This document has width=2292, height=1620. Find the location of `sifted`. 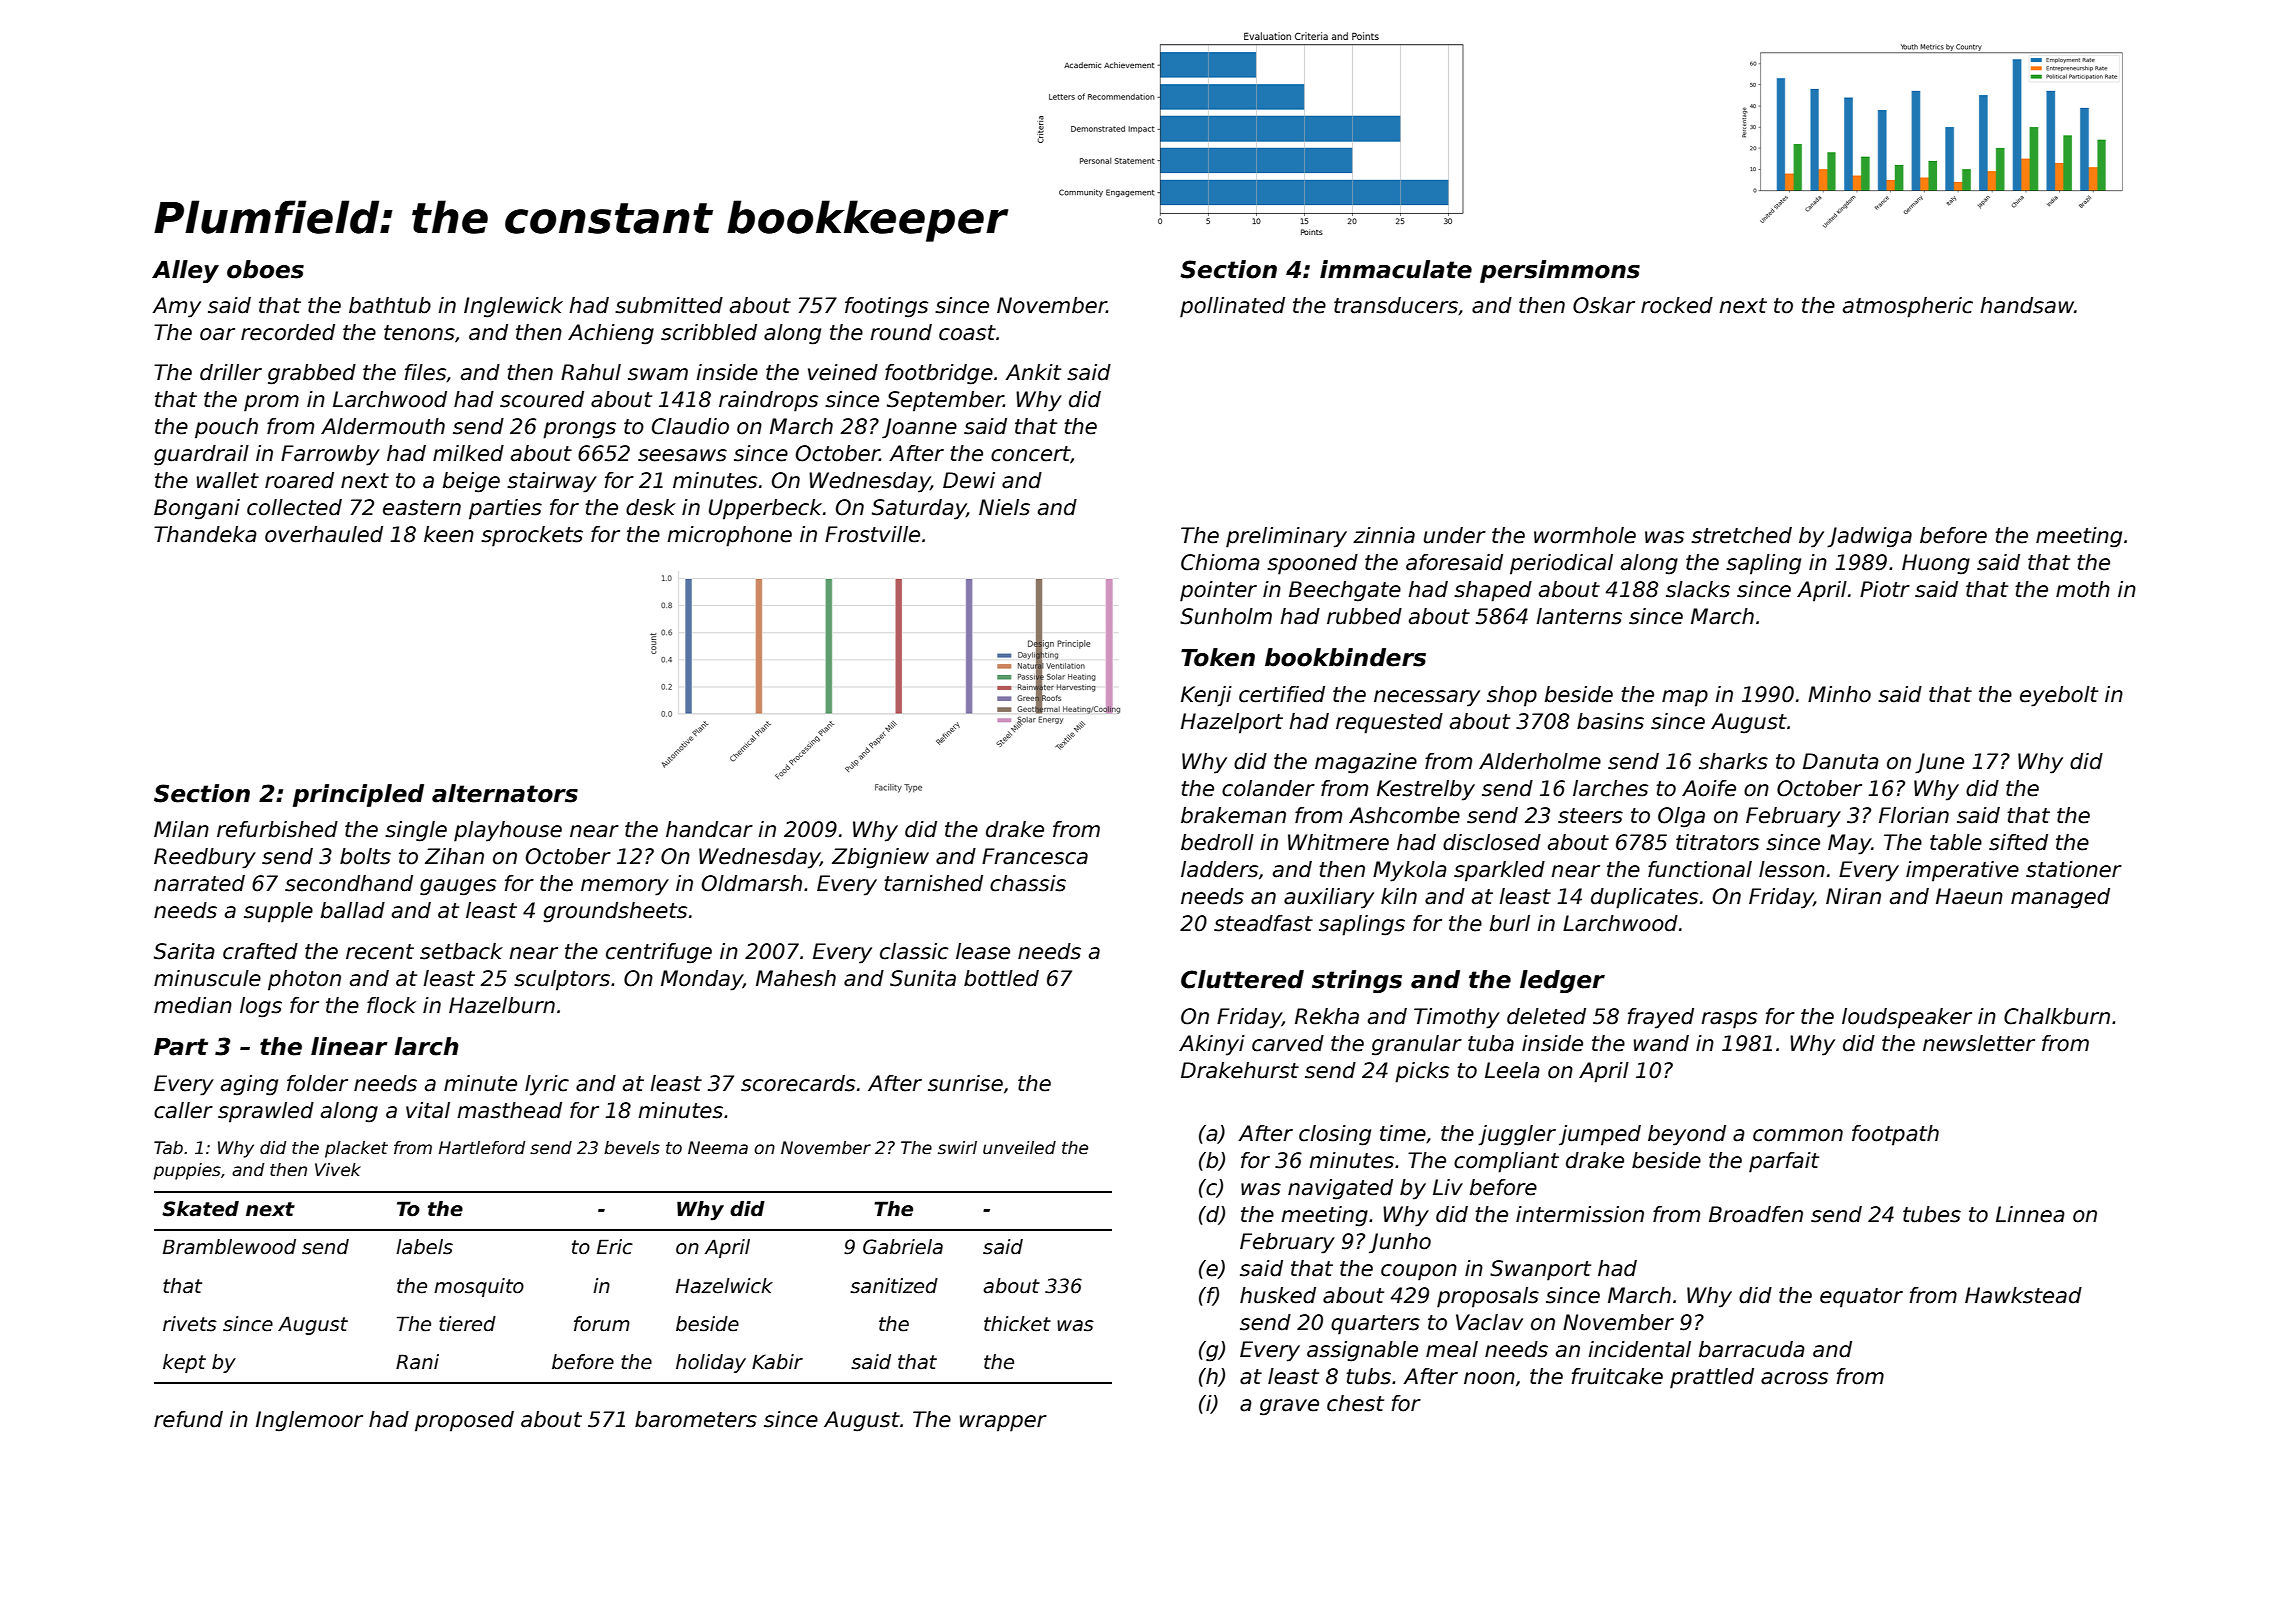

sifted is located at coordinates (2018, 842).
